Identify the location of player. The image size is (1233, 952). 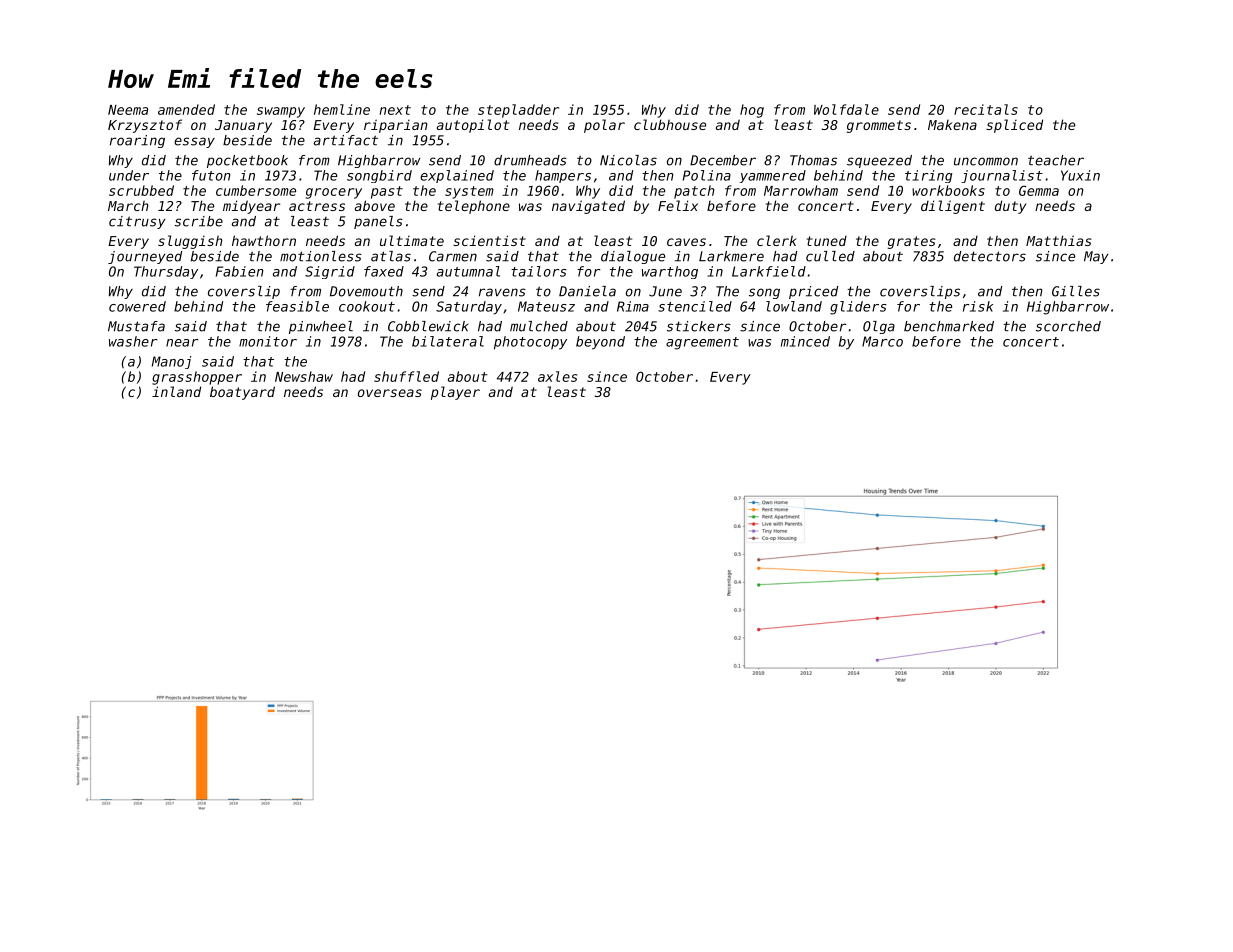
(455, 393).
